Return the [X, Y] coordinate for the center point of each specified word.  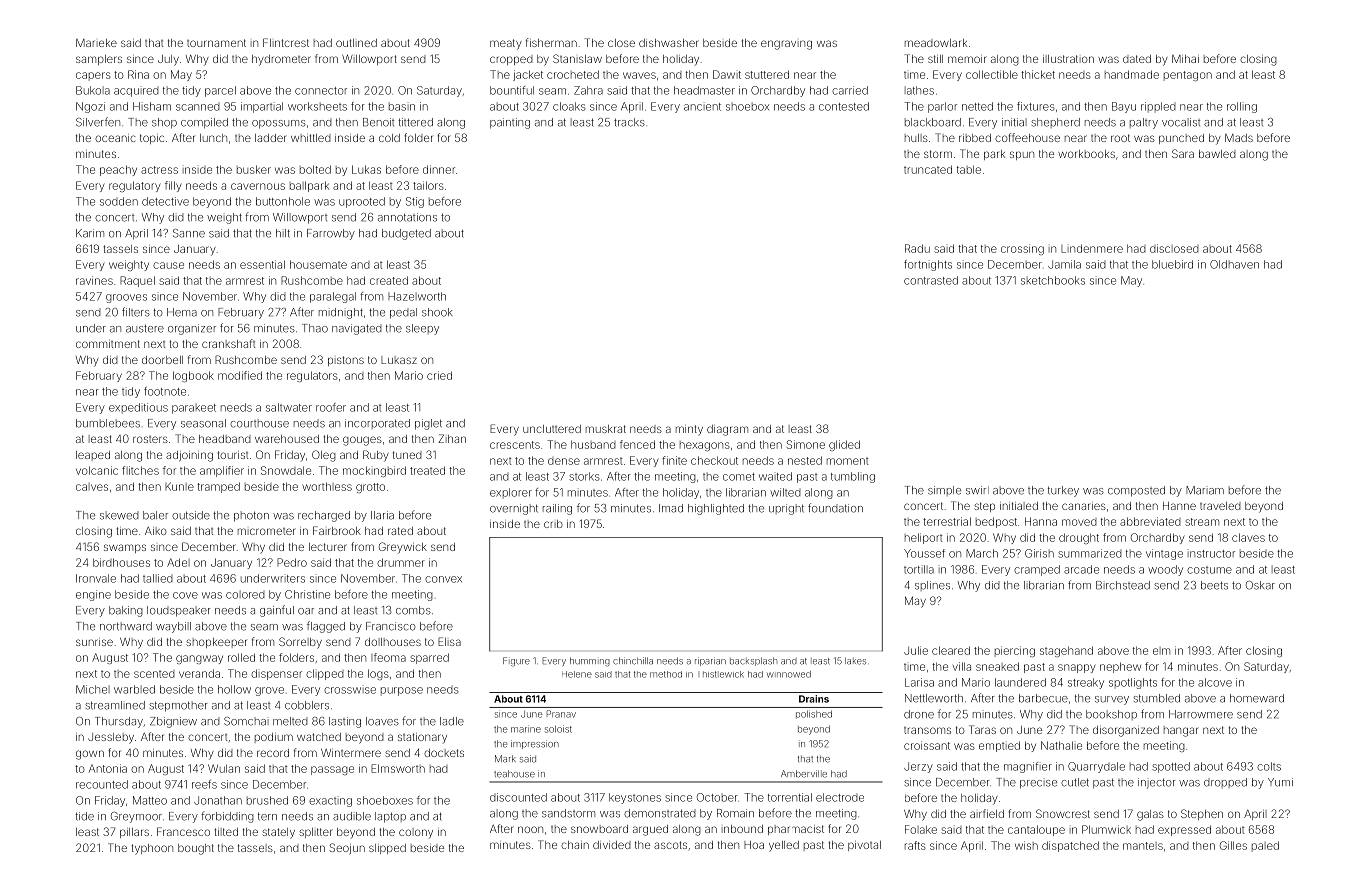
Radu [917, 248]
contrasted [931, 280]
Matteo [150, 800]
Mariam [1205, 490]
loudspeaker [179, 611]
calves [92, 487]
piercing [1015, 651]
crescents [515, 445]
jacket [528, 75]
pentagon [1188, 76]
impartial [262, 107]
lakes [855, 661]
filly [173, 186]
